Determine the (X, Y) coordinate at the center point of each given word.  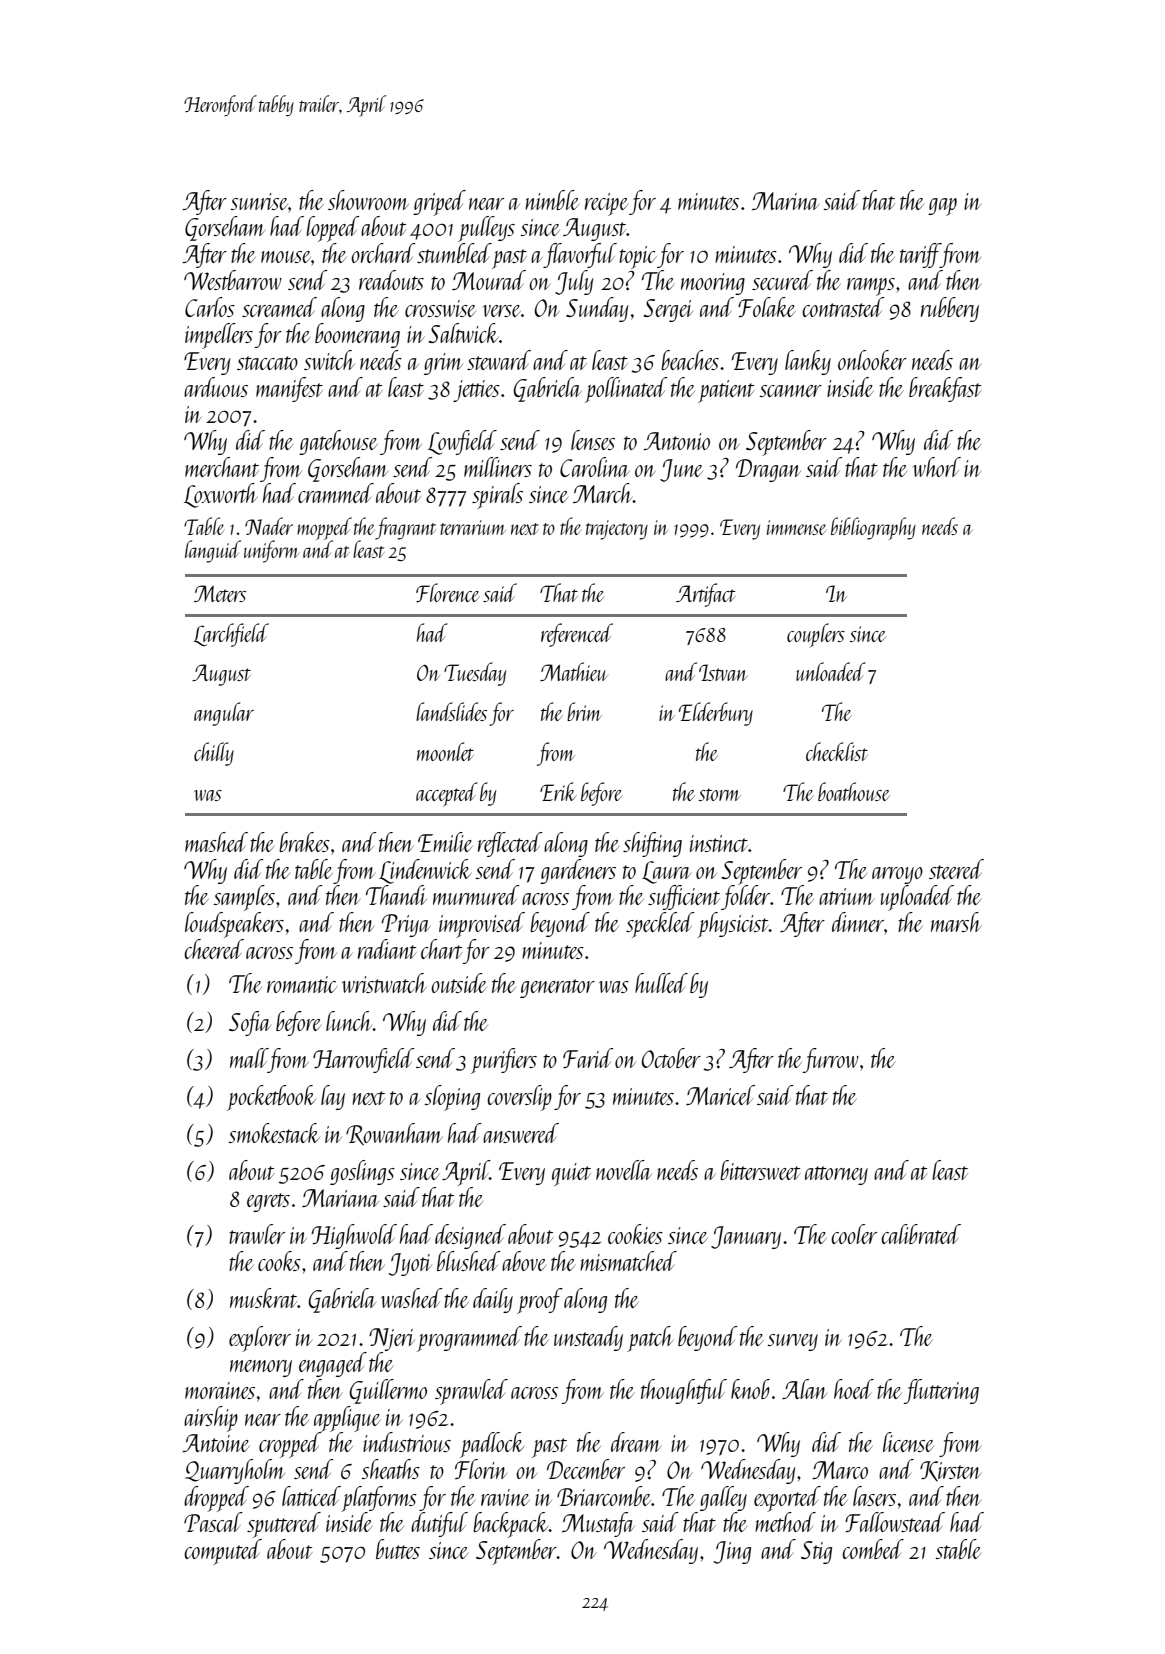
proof (540, 1301)
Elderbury (716, 714)
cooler (854, 1234)
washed (412, 1298)
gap (942, 207)
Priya (406, 925)
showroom (368, 200)
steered (956, 869)
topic (638, 257)
